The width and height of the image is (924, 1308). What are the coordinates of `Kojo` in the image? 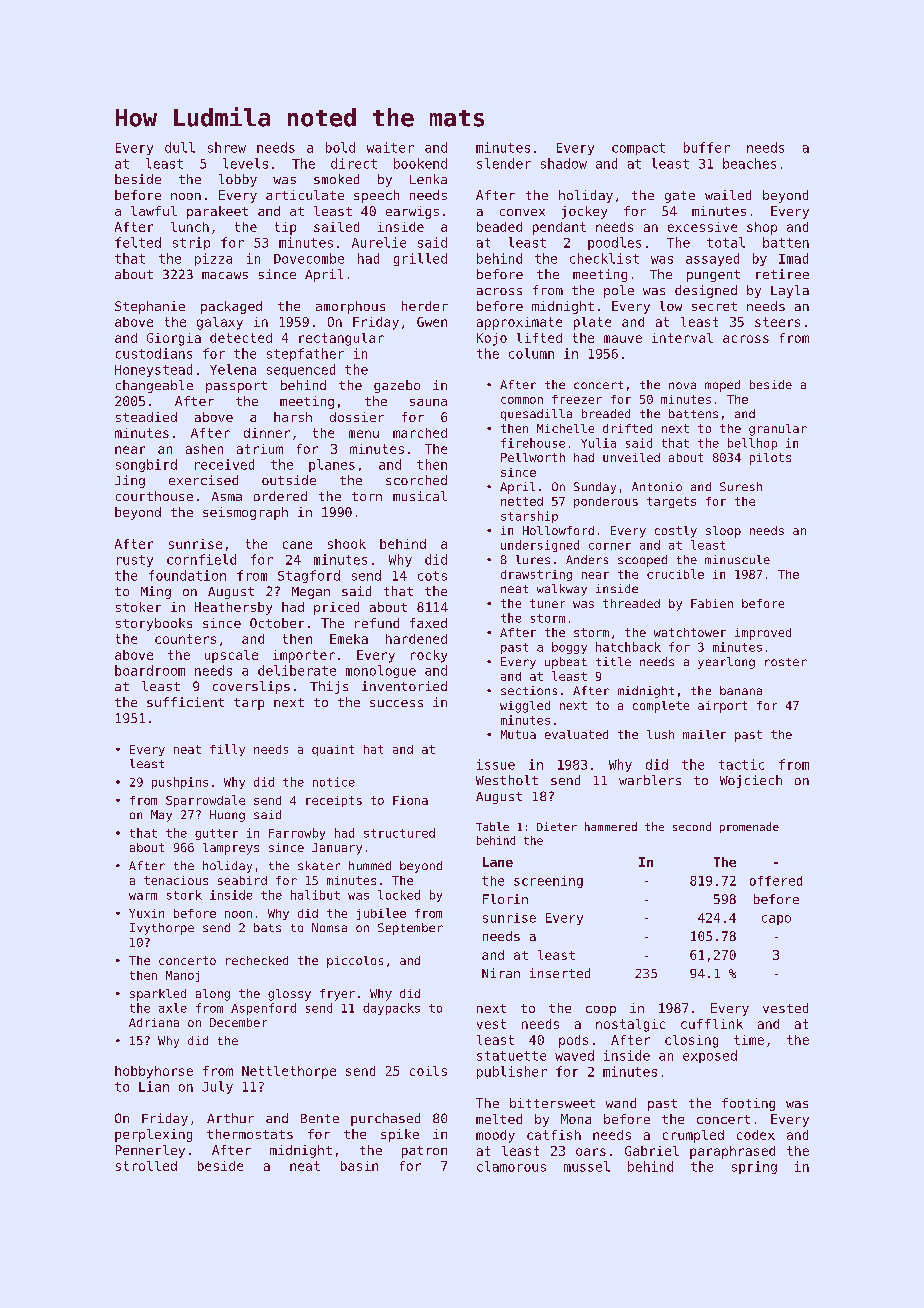 It's located at (492, 339).
